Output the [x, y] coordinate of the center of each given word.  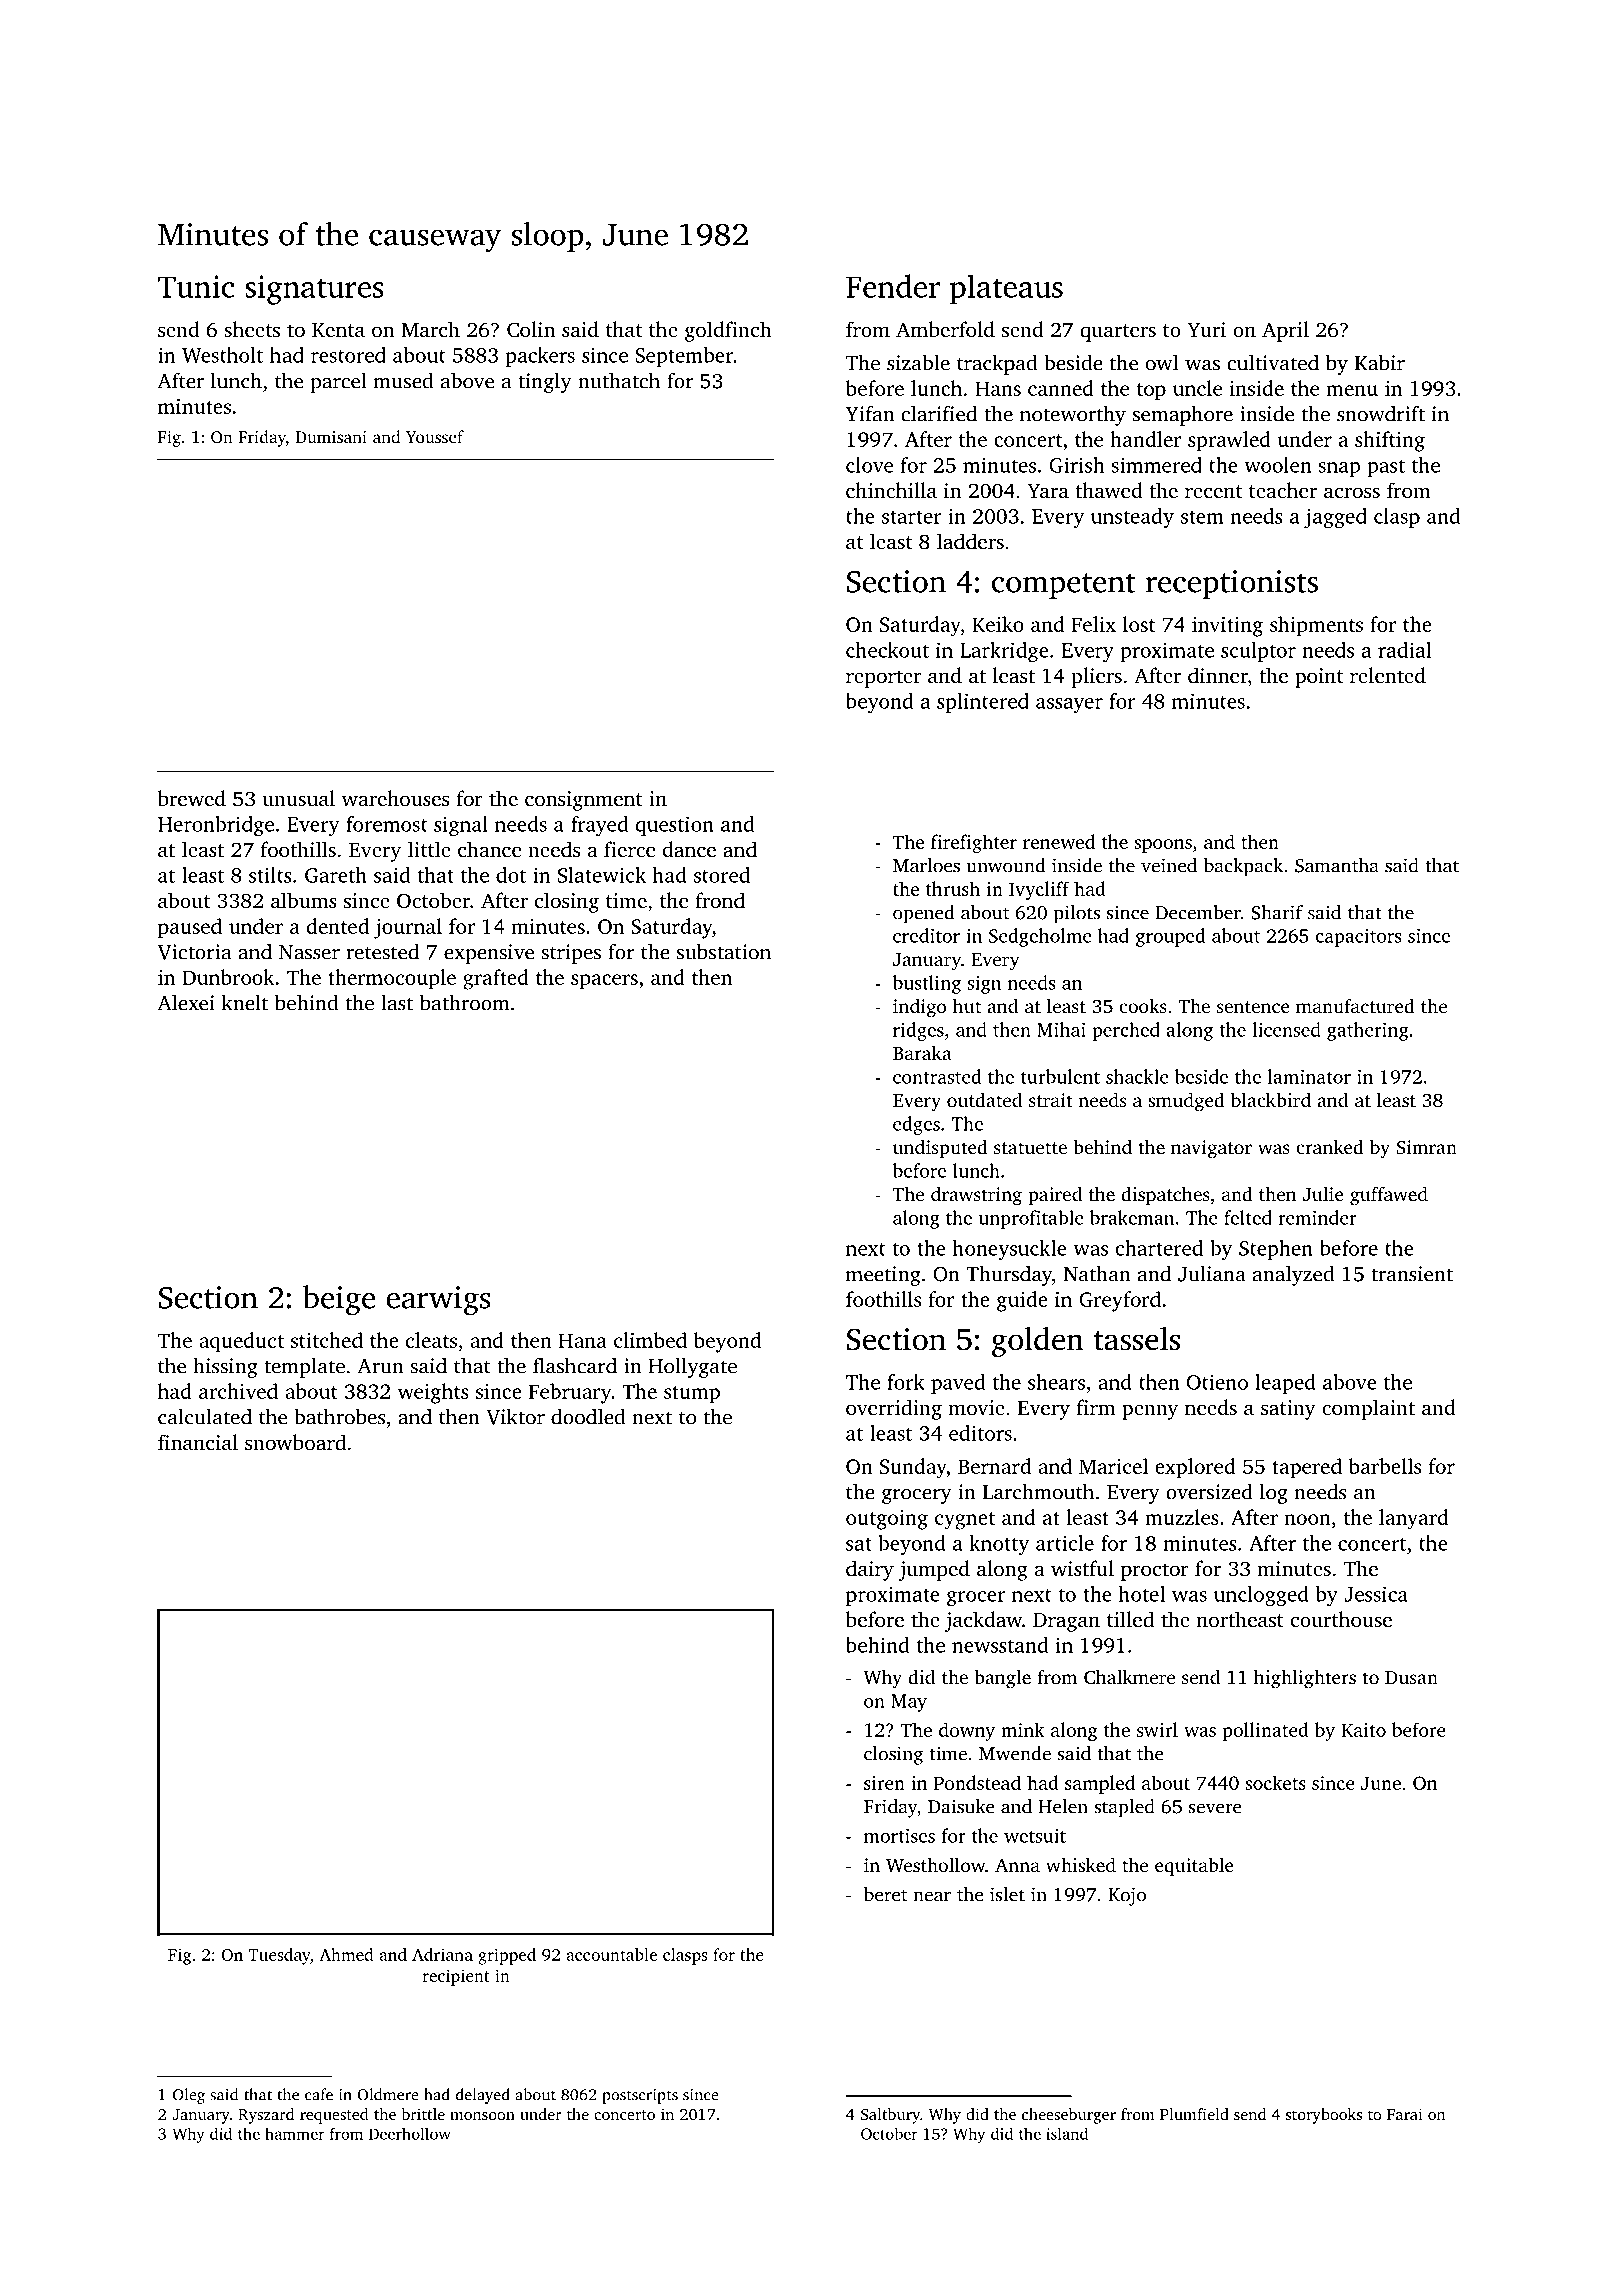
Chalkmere [1129, 1677]
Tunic [196, 286]
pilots [1077, 914]
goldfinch [728, 331]
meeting [883, 1276]
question [674, 826]
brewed [192, 798]
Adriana [442, 1954]
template [304, 1367]
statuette [1030, 1148]
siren [884, 1783]
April [1285, 331]
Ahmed [346, 1954]
